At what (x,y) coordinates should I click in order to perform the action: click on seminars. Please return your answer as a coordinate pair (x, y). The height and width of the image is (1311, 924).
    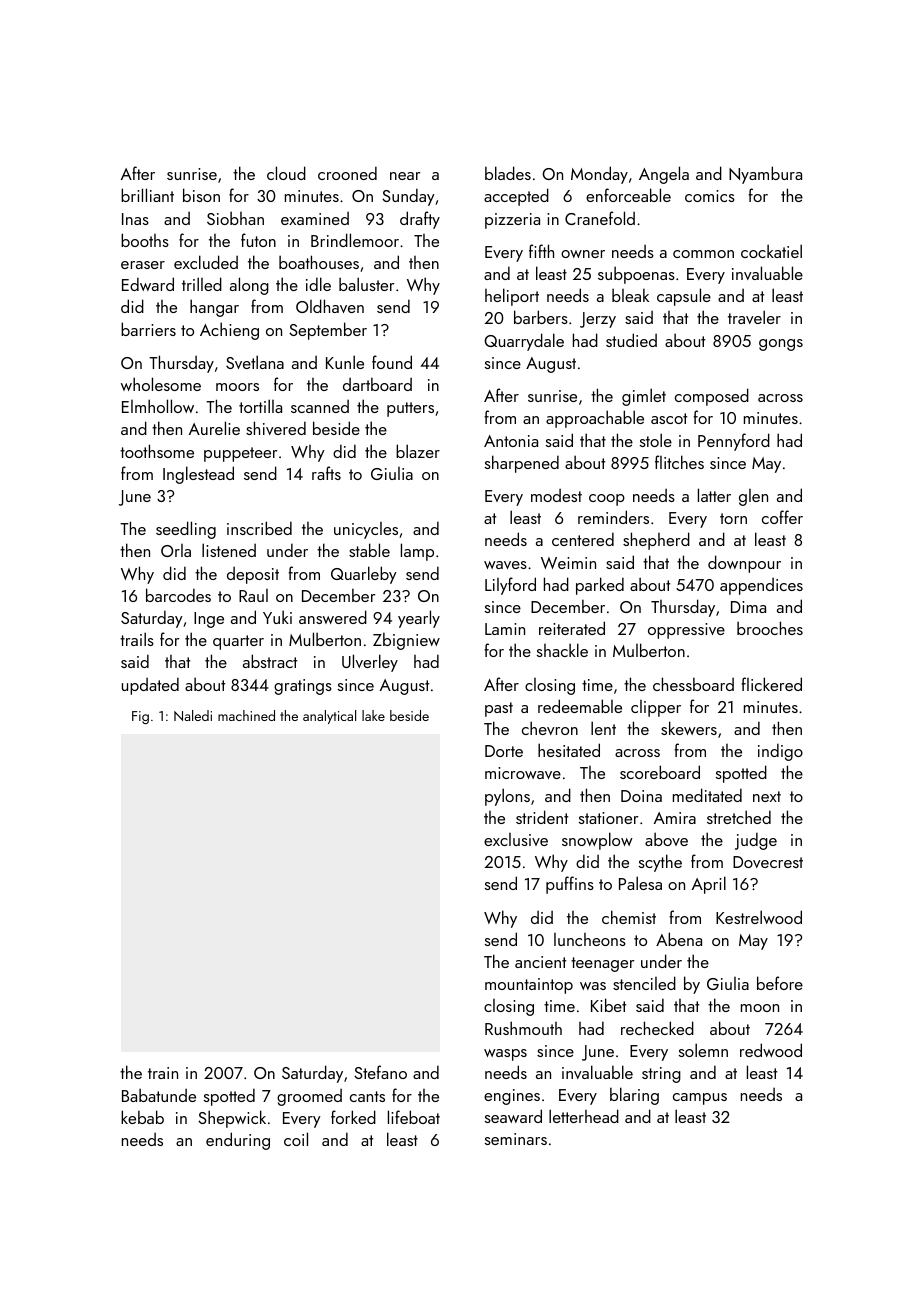
    Looking at the image, I should click on (516, 1139).
